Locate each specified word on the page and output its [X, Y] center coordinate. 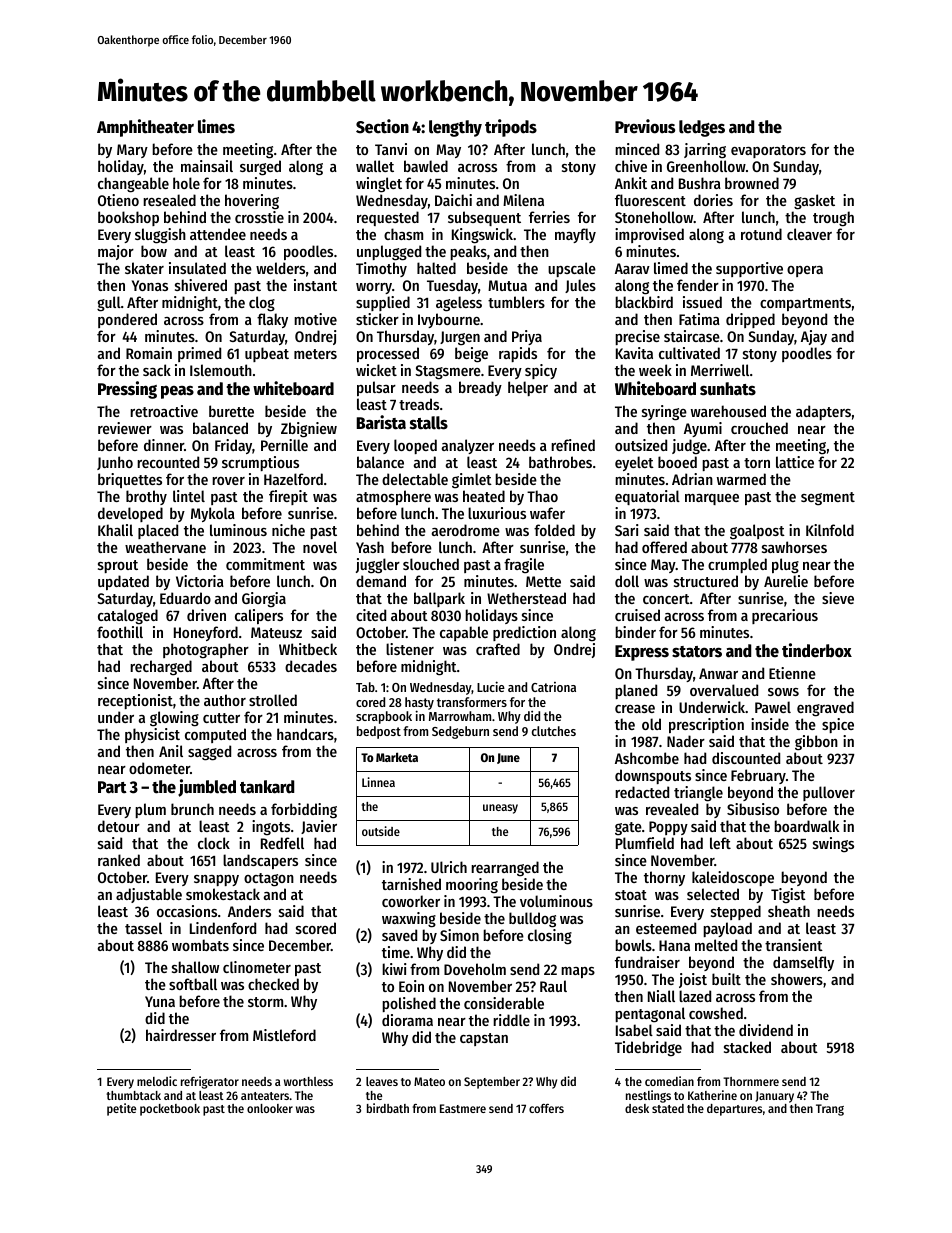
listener [410, 649]
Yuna [160, 1001]
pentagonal [650, 1015]
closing [550, 937]
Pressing [127, 390]
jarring [705, 151]
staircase [692, 336]
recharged [161, 668]
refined [573, 445]
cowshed [716, 1013]
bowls [633, 945]
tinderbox [817, 650]
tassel [143, 928]
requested [388, 218]
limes [216, 126]
